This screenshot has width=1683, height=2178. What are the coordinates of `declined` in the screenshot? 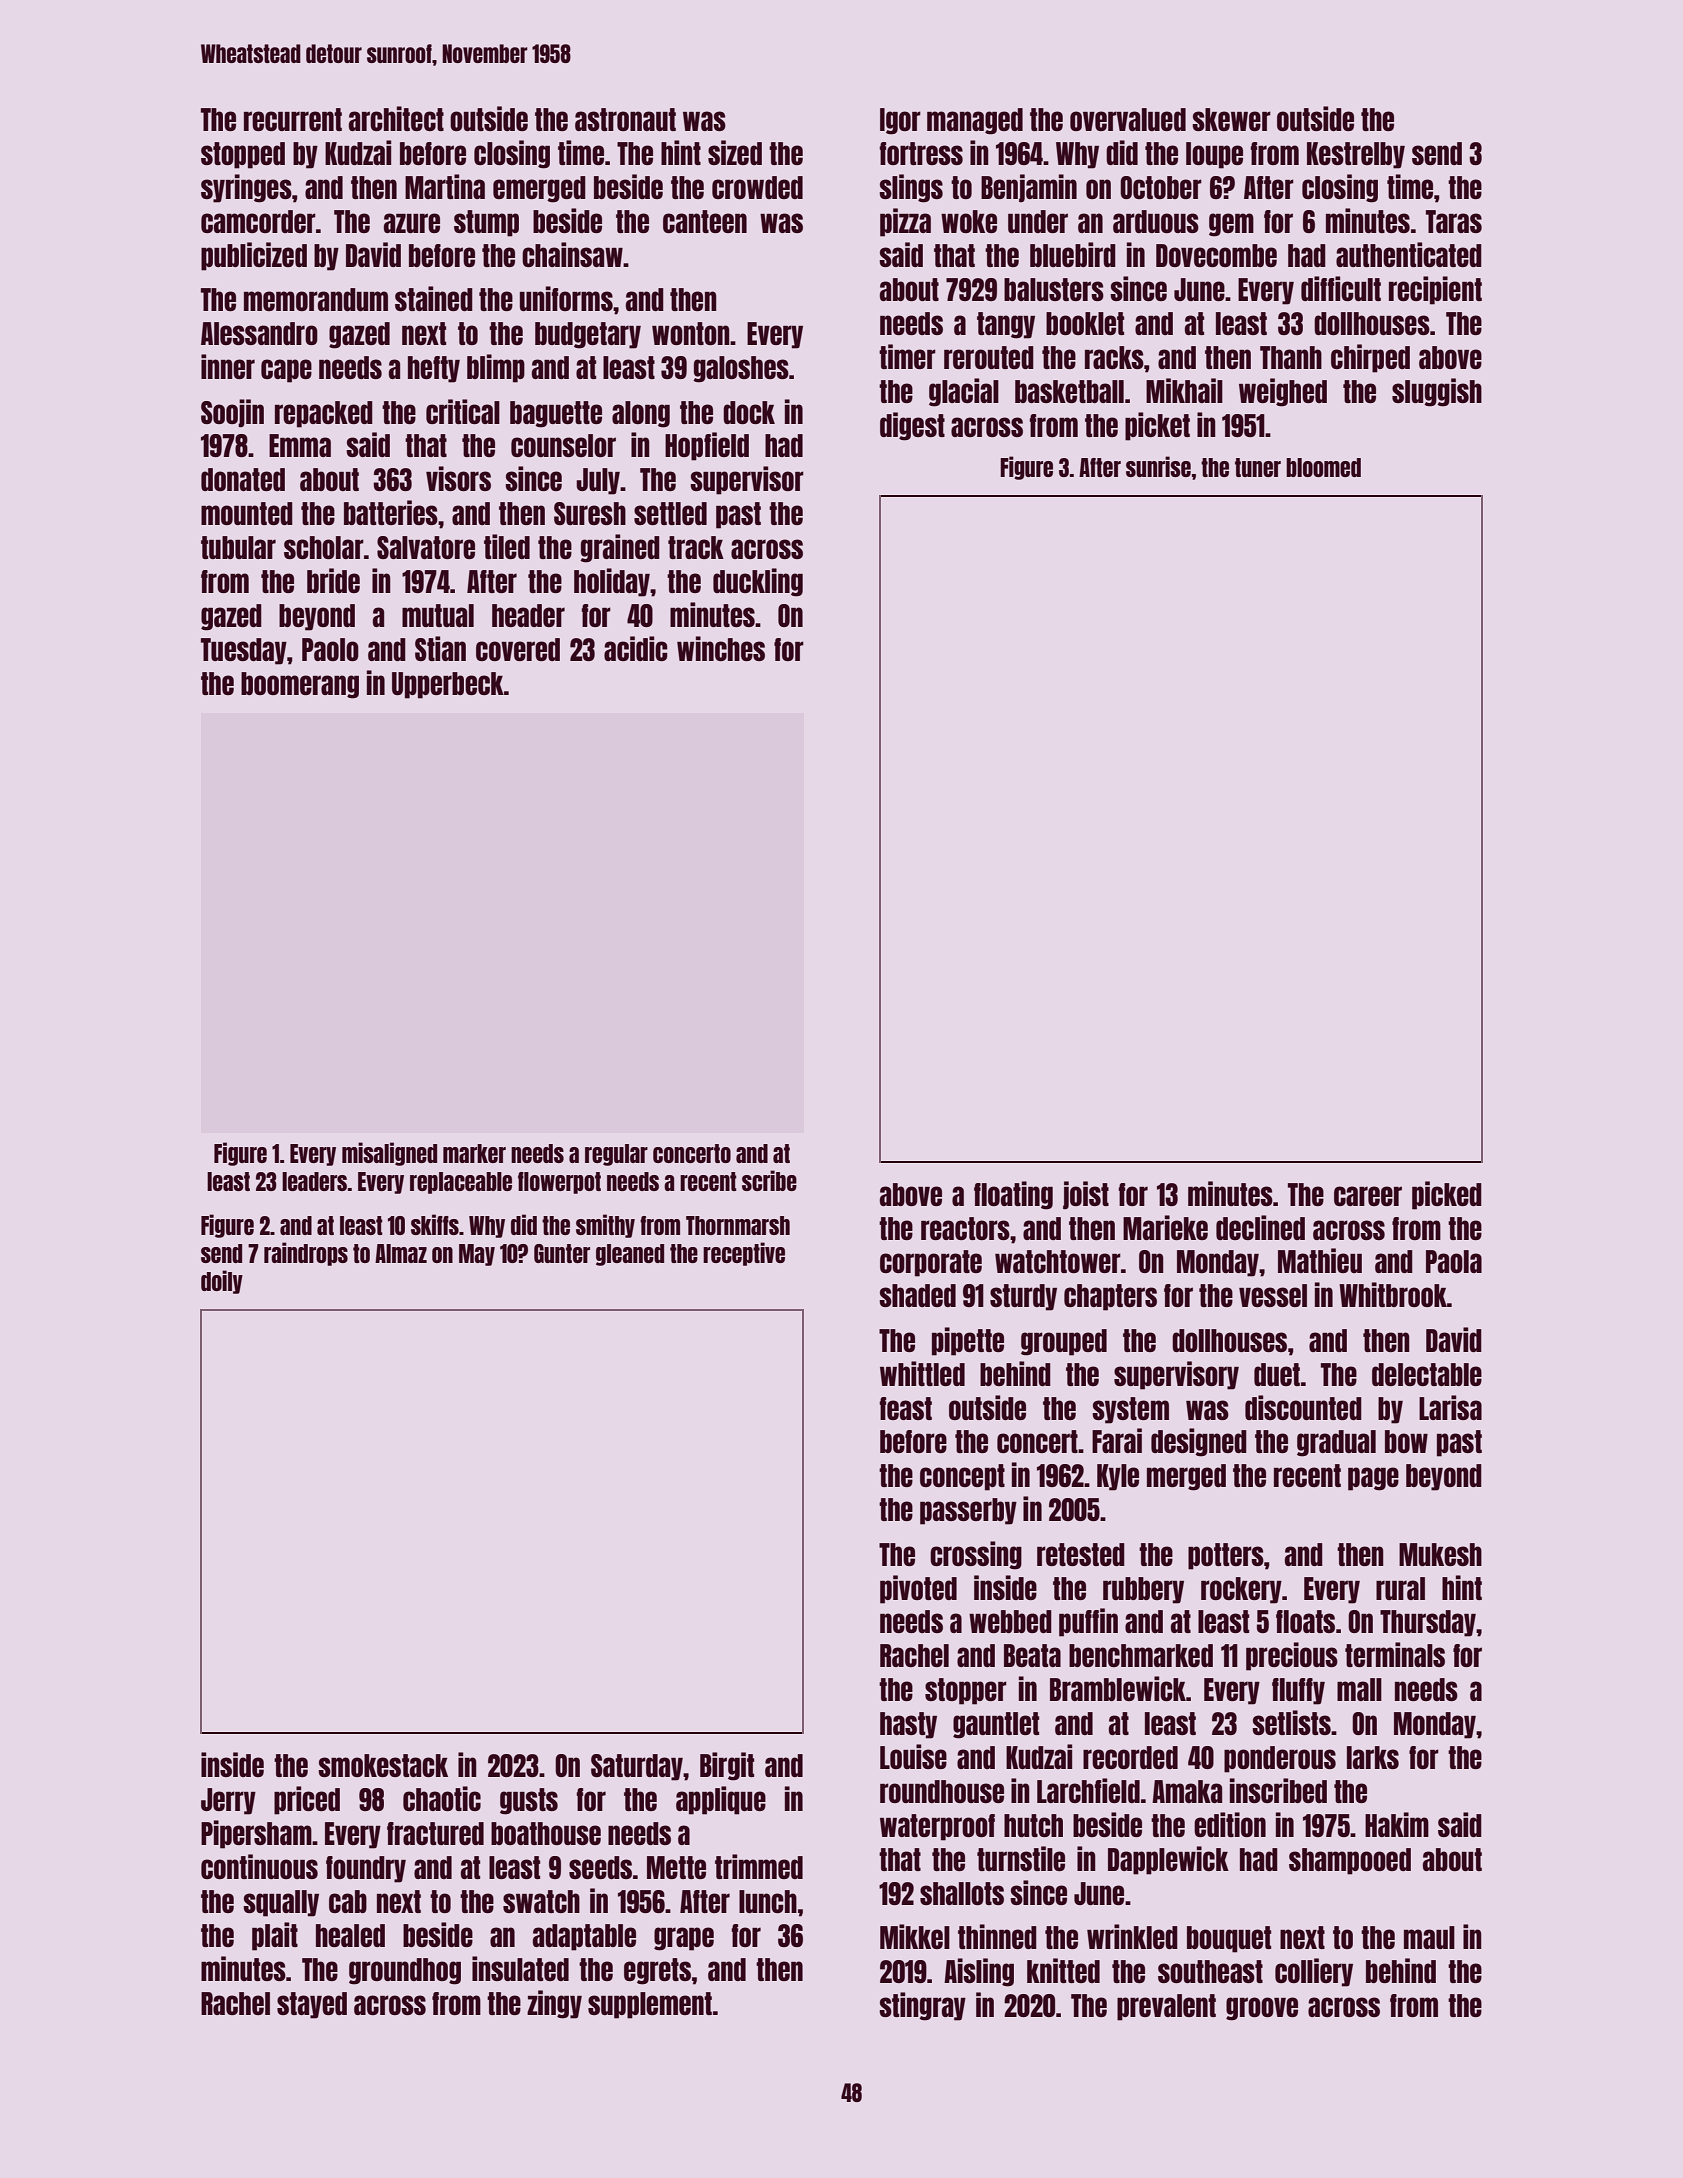 It's located at (1260, 1227).
